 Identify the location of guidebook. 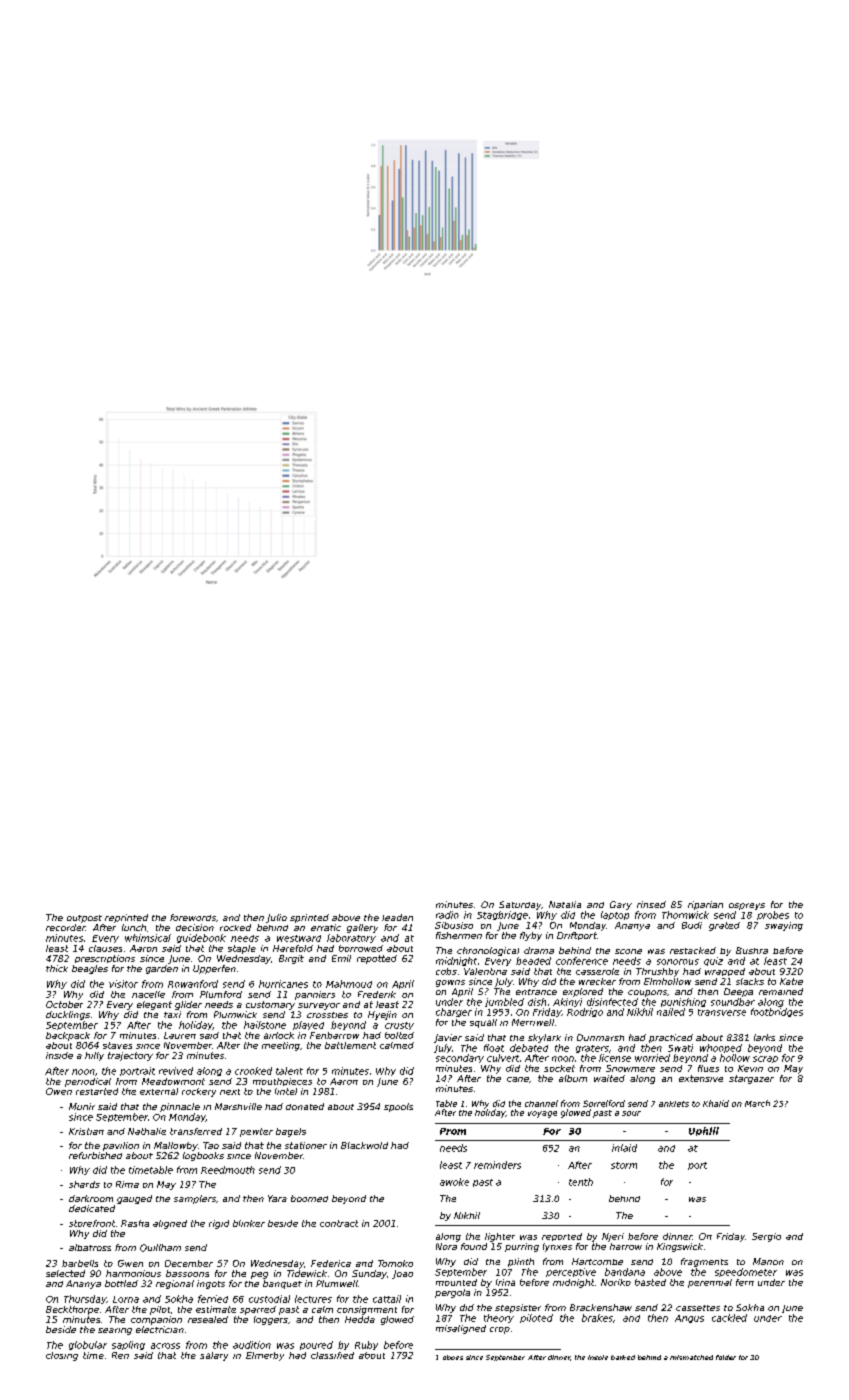
(201, 938).
